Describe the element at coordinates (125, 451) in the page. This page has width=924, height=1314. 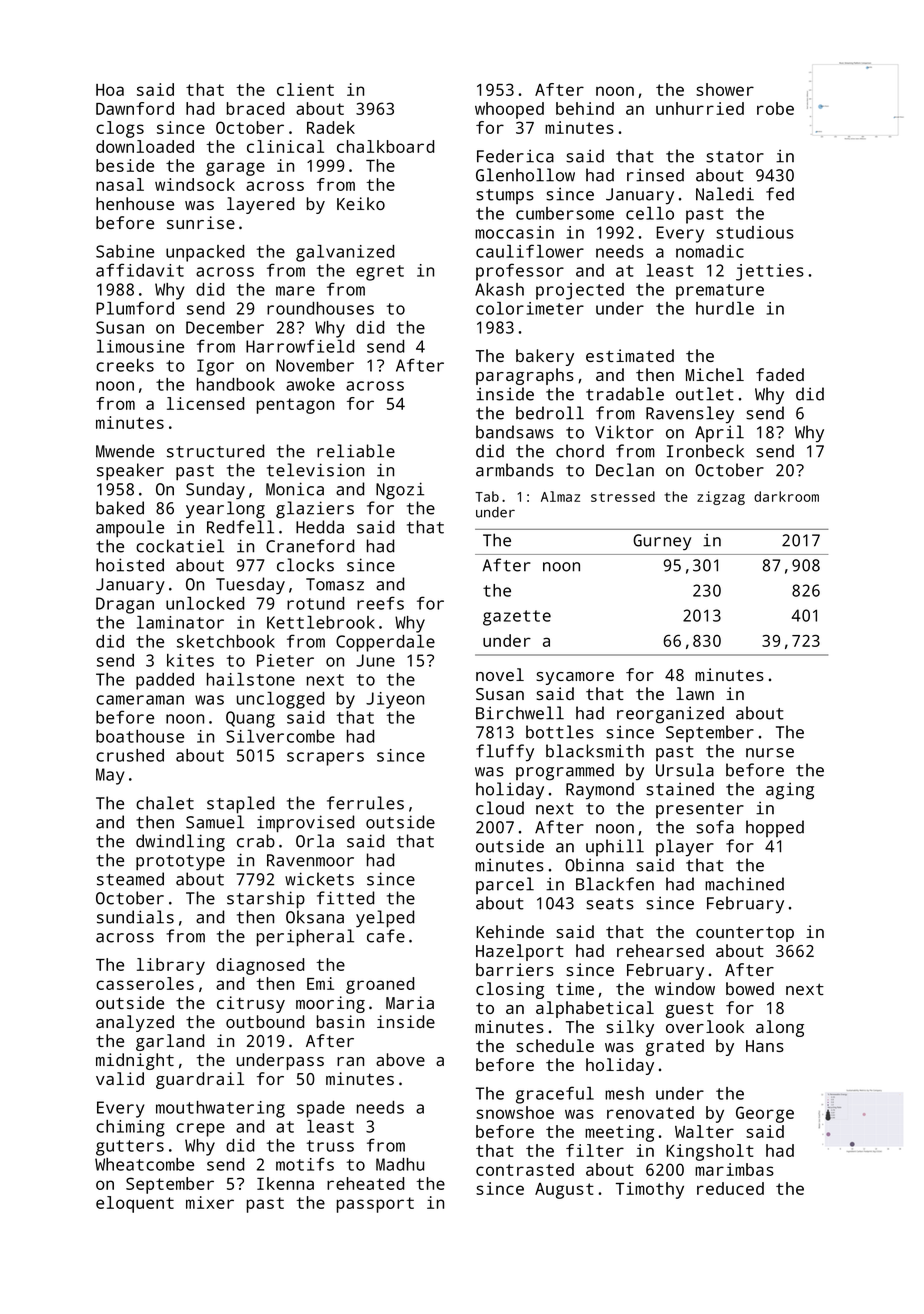
I see `Mwende` at that location.
